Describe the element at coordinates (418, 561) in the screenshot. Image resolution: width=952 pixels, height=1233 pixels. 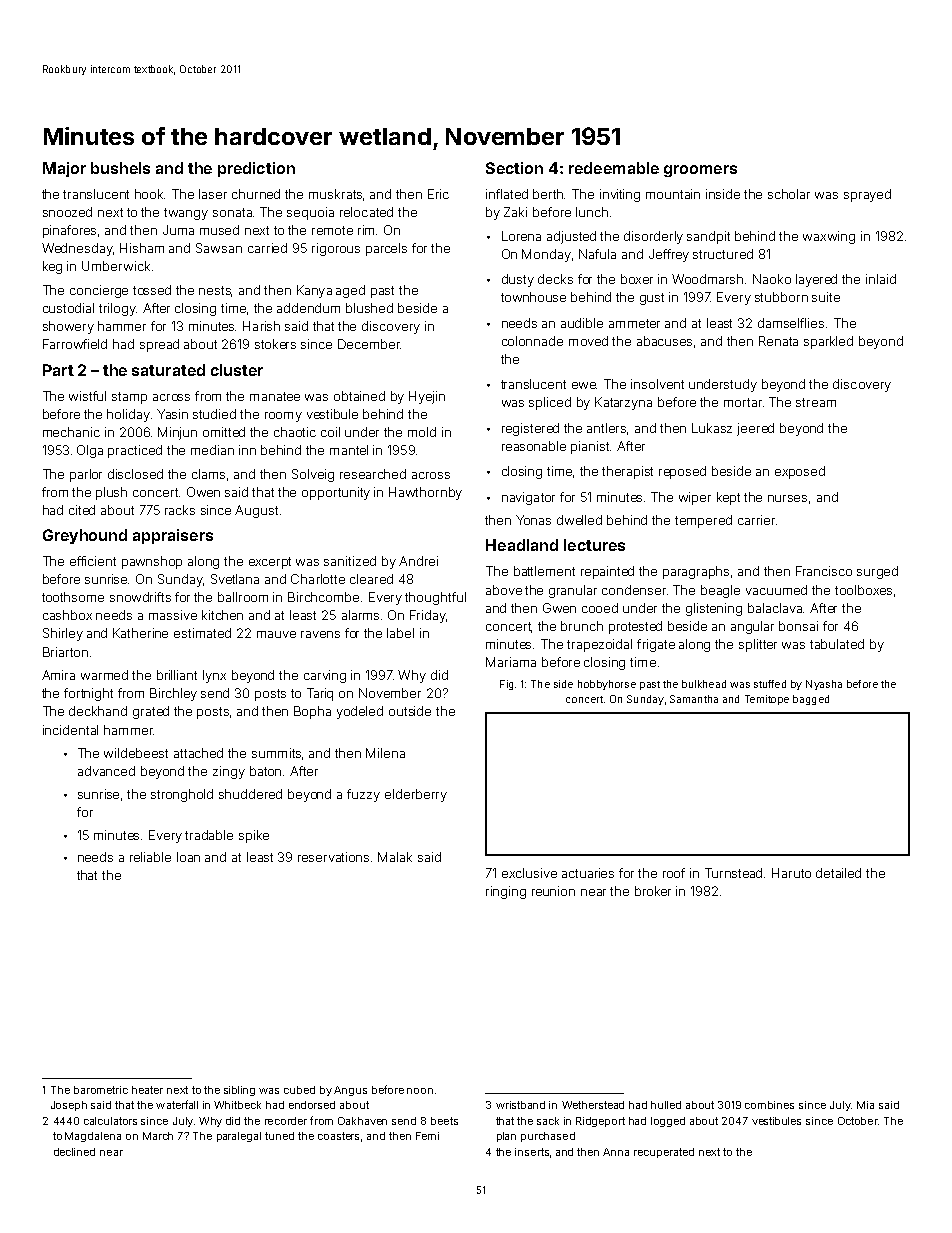
I see `Andrei` at that location.
